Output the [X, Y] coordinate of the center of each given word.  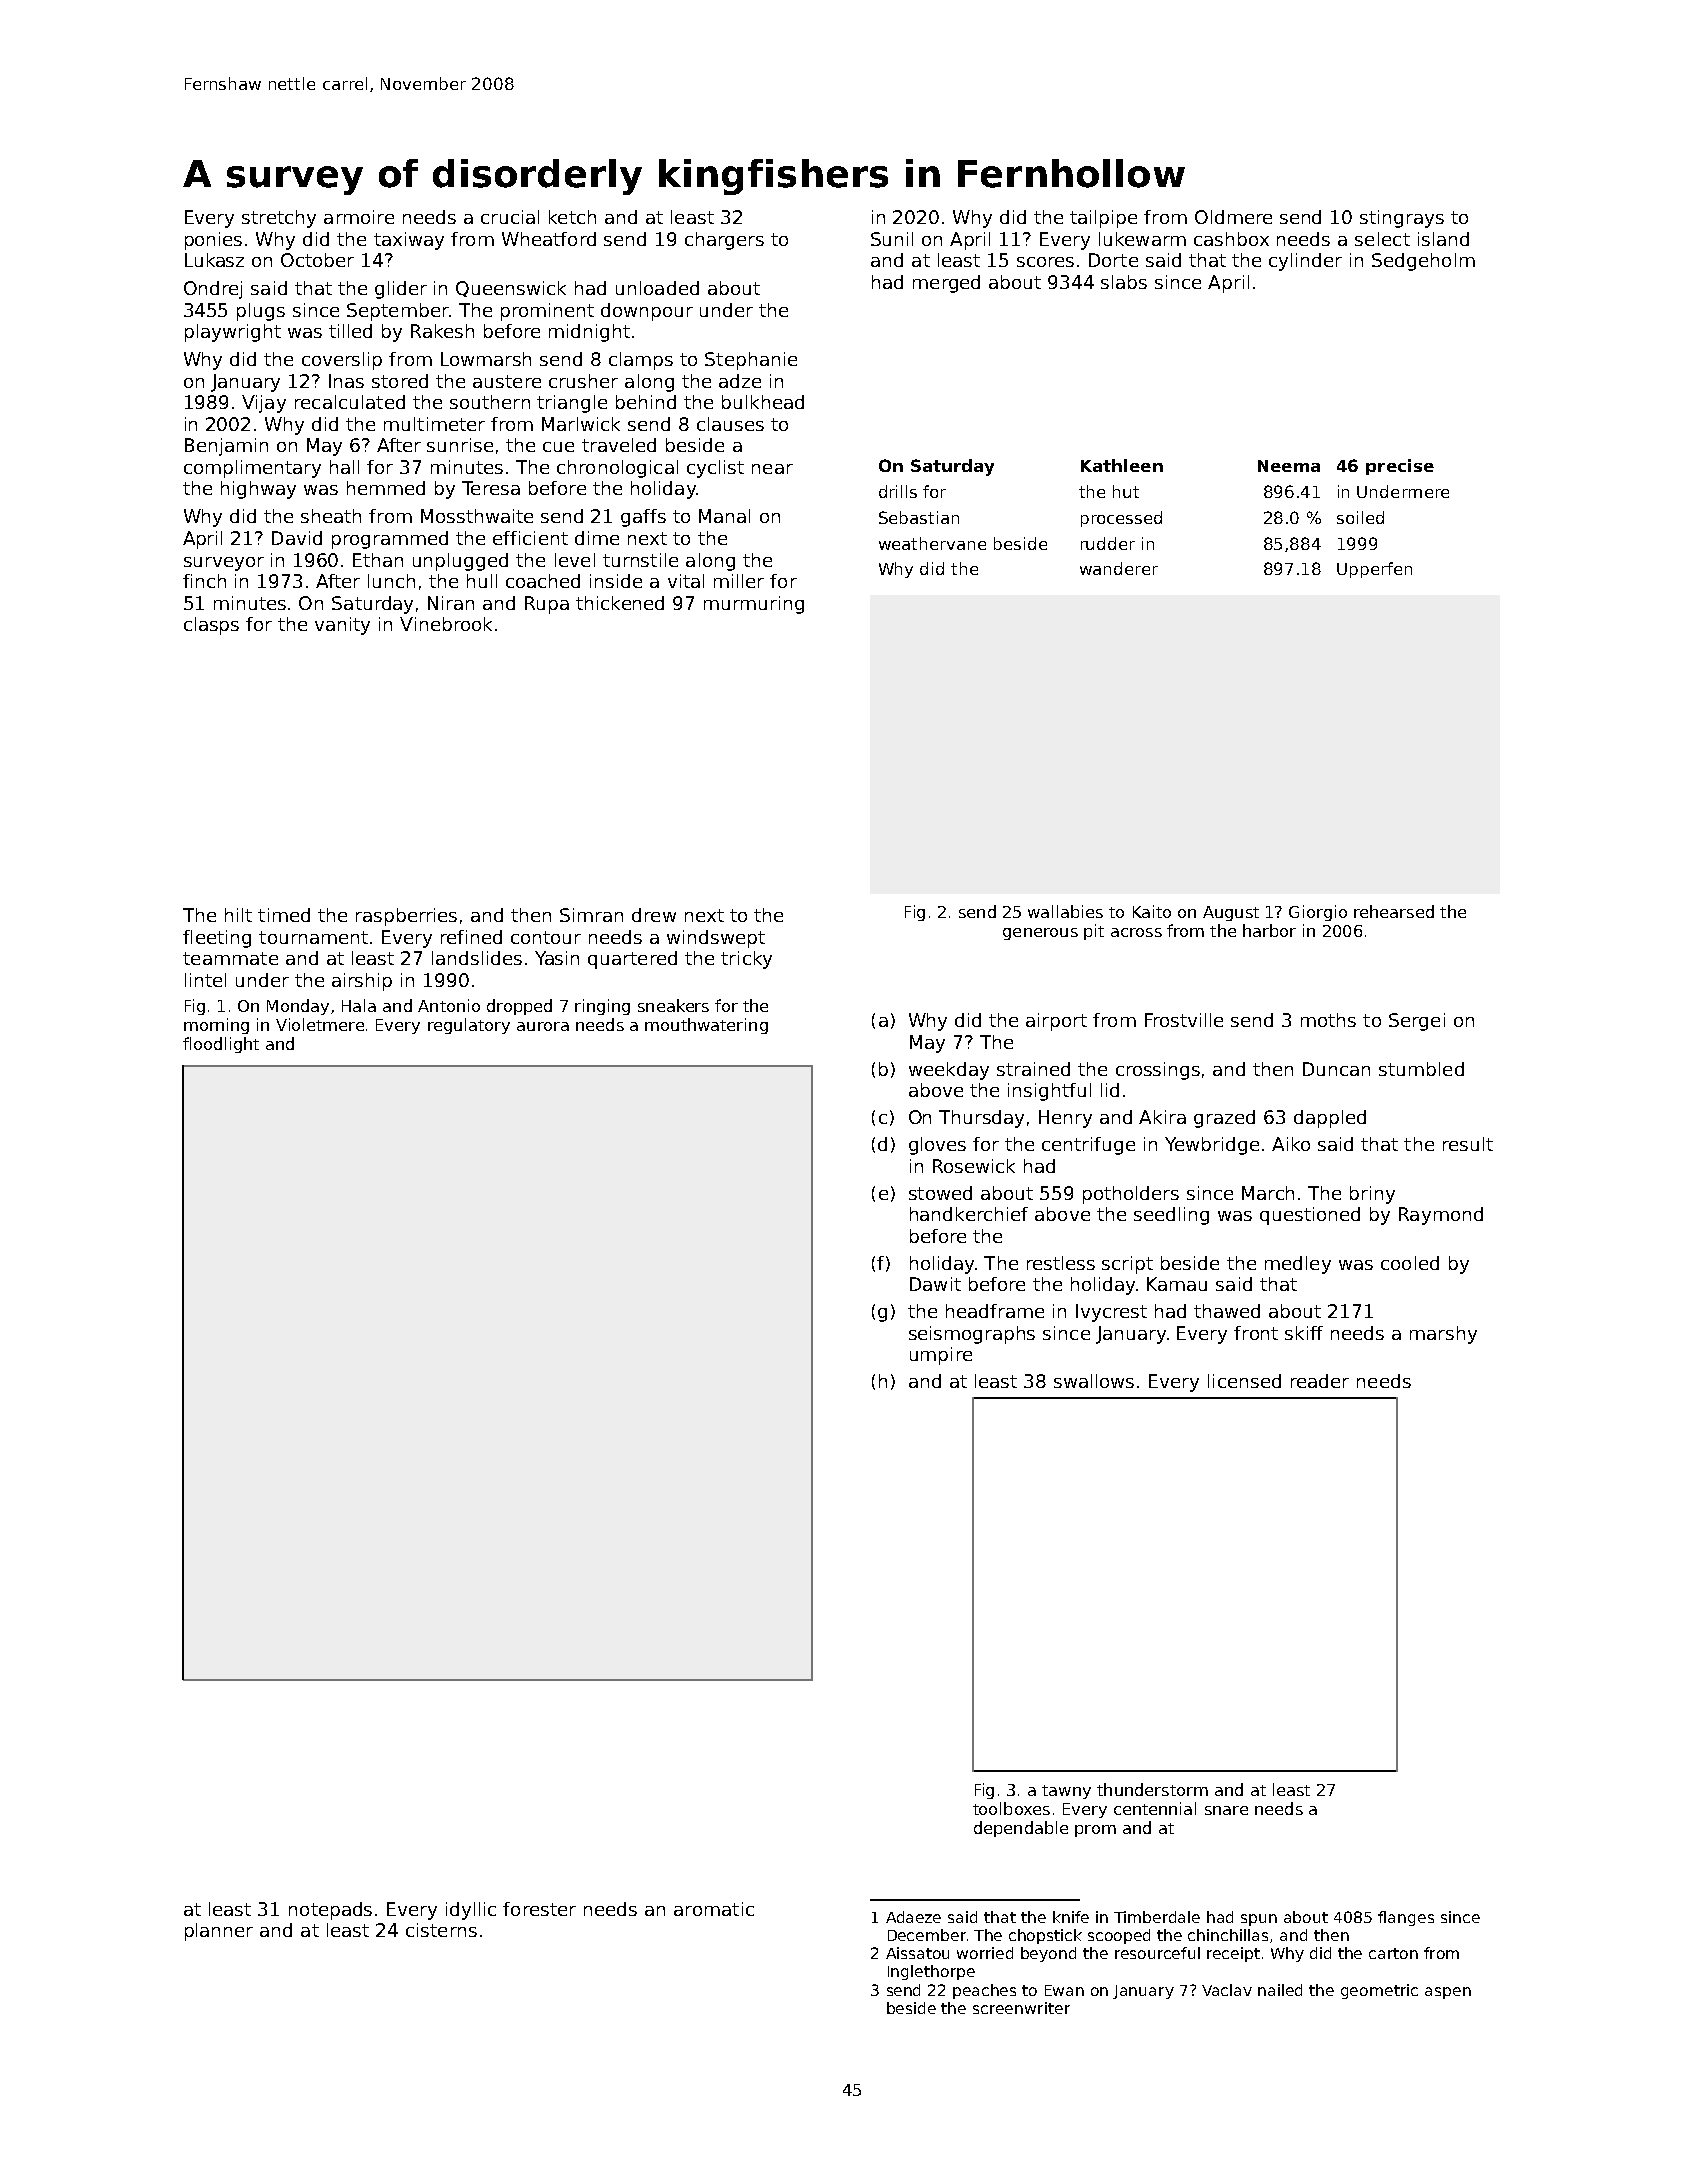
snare [1226, 1810]
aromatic [714, 1909]
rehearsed [1394, 911]
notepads [330, 1911]
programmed [390, 540]
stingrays [1402, 219]
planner [219, 1932]
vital [686, 581]
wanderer [1119, 568]
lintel [205, 980]
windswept [716, 939]
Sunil [892, 239]
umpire [941, 1356]
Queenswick [511, 289]
